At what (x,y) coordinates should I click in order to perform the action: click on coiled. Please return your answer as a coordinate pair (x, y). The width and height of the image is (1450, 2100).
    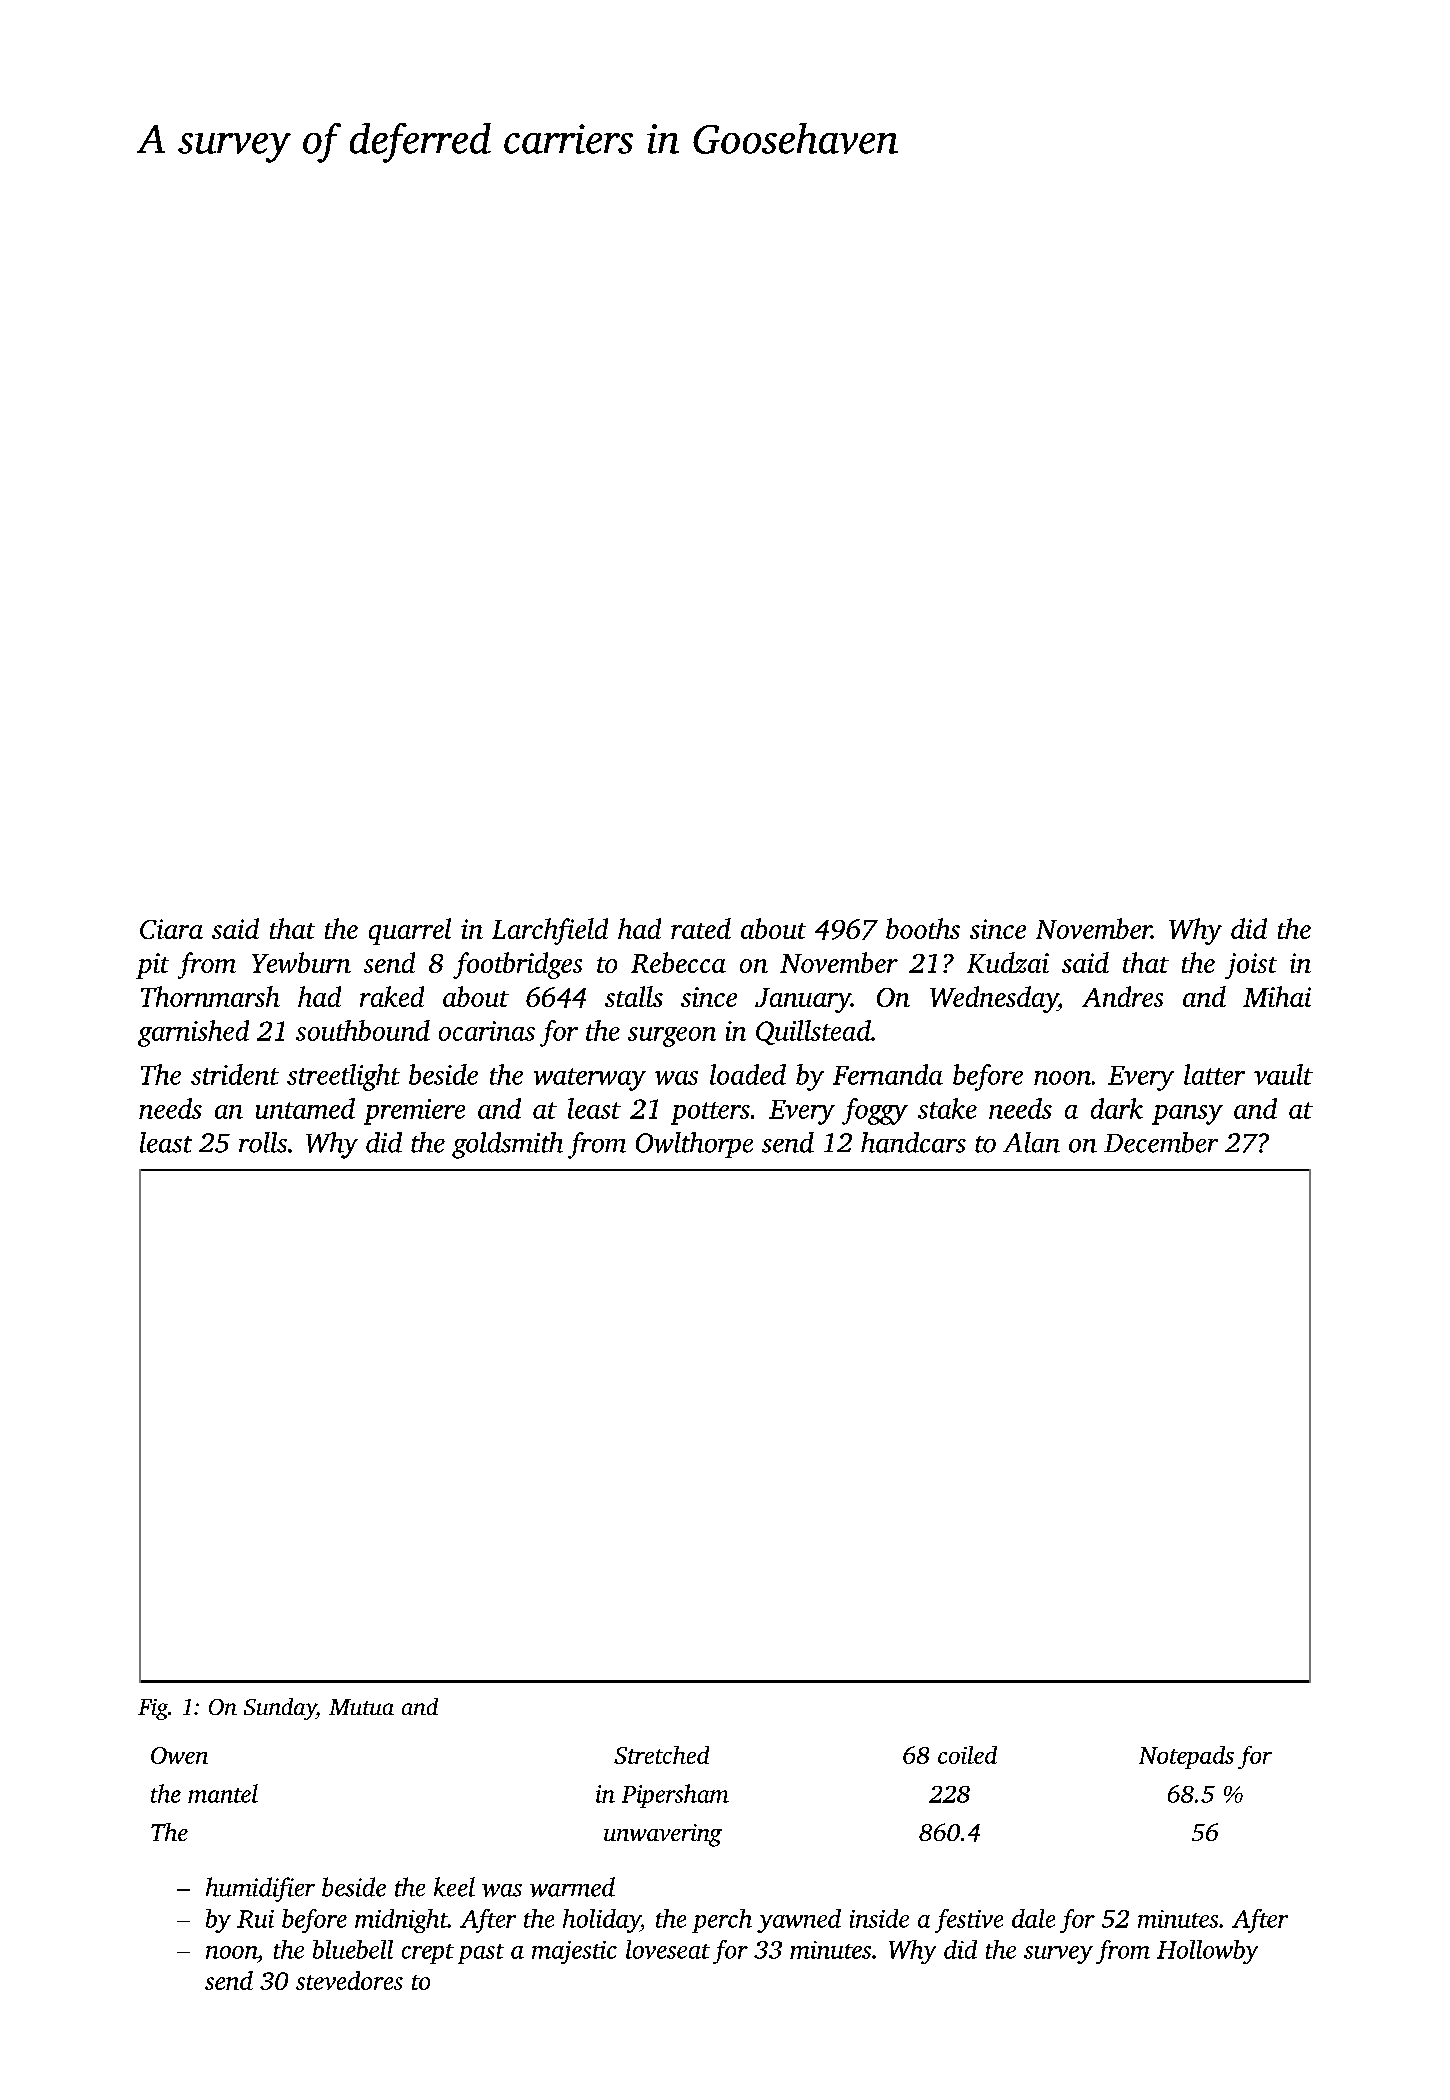
    Looking at the image, I should click on (967, 1755).
